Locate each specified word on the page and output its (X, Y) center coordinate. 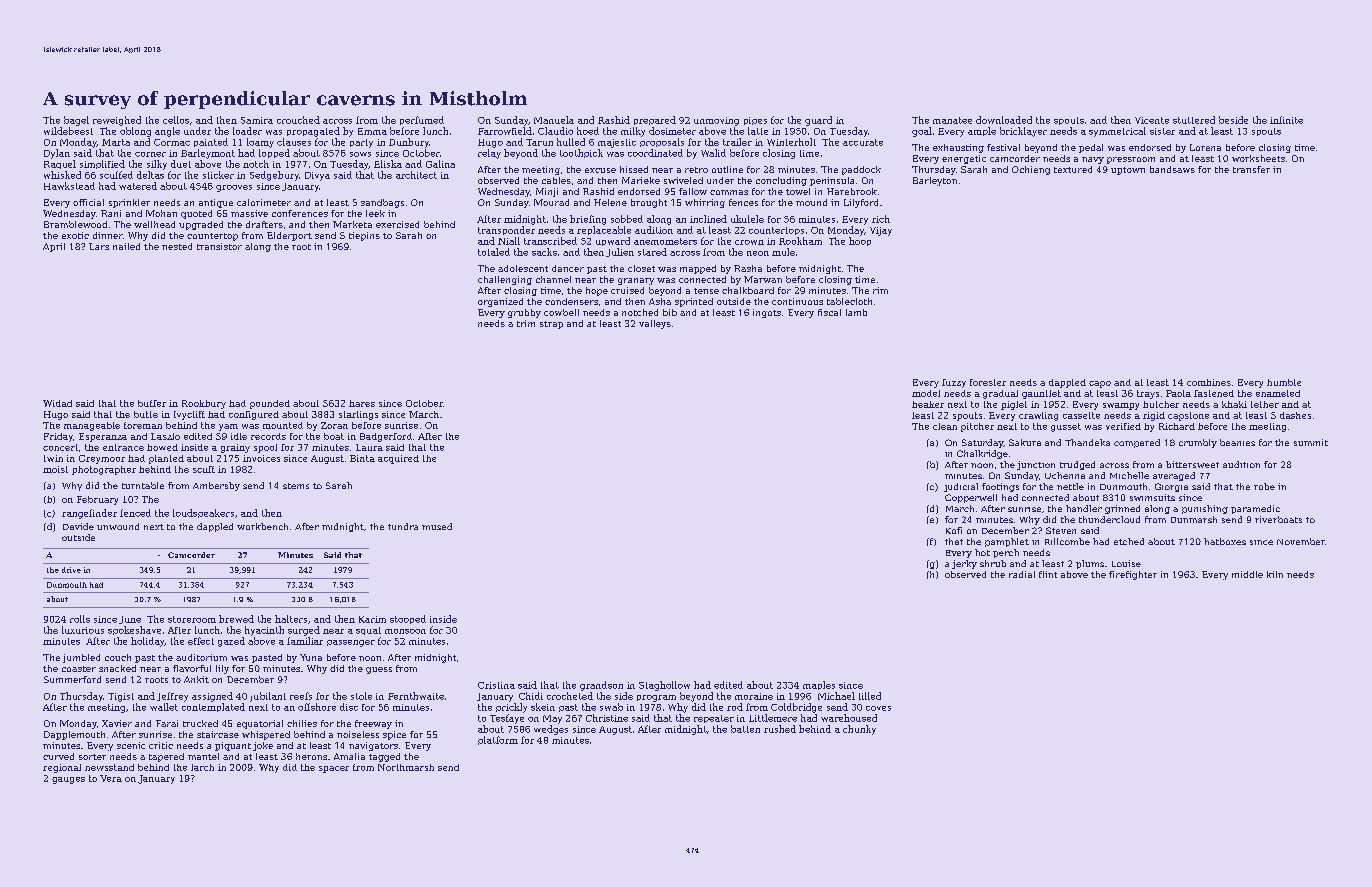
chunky (859, 730)
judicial (961, 487)
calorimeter (264, 202)
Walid (713, 153)
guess (379, 670)
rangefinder (89, 514)
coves (878, 708)
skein (543, 707)
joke (263, 746)
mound (811, 202)
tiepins (364, 236)
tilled (870, 696)
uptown (1128, 171)
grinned (1122, 509)
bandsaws (1172, 169)
